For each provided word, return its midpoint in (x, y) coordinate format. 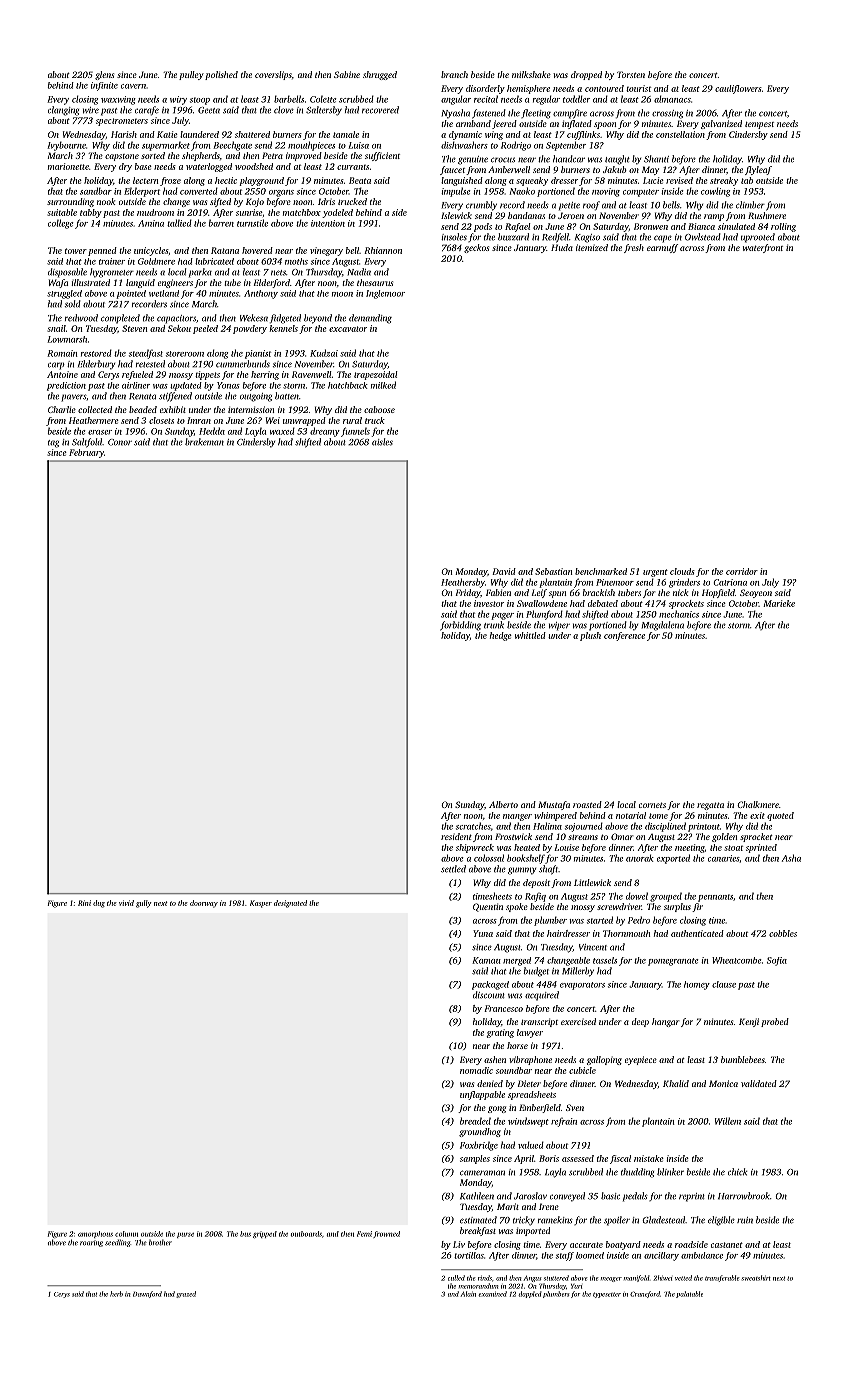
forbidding (460, 626)
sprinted (761, 848)
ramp (714, 217)
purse (185, 1235)
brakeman (204, 442)
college (60, 224)
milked (383, 385)
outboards (306, 1234)
